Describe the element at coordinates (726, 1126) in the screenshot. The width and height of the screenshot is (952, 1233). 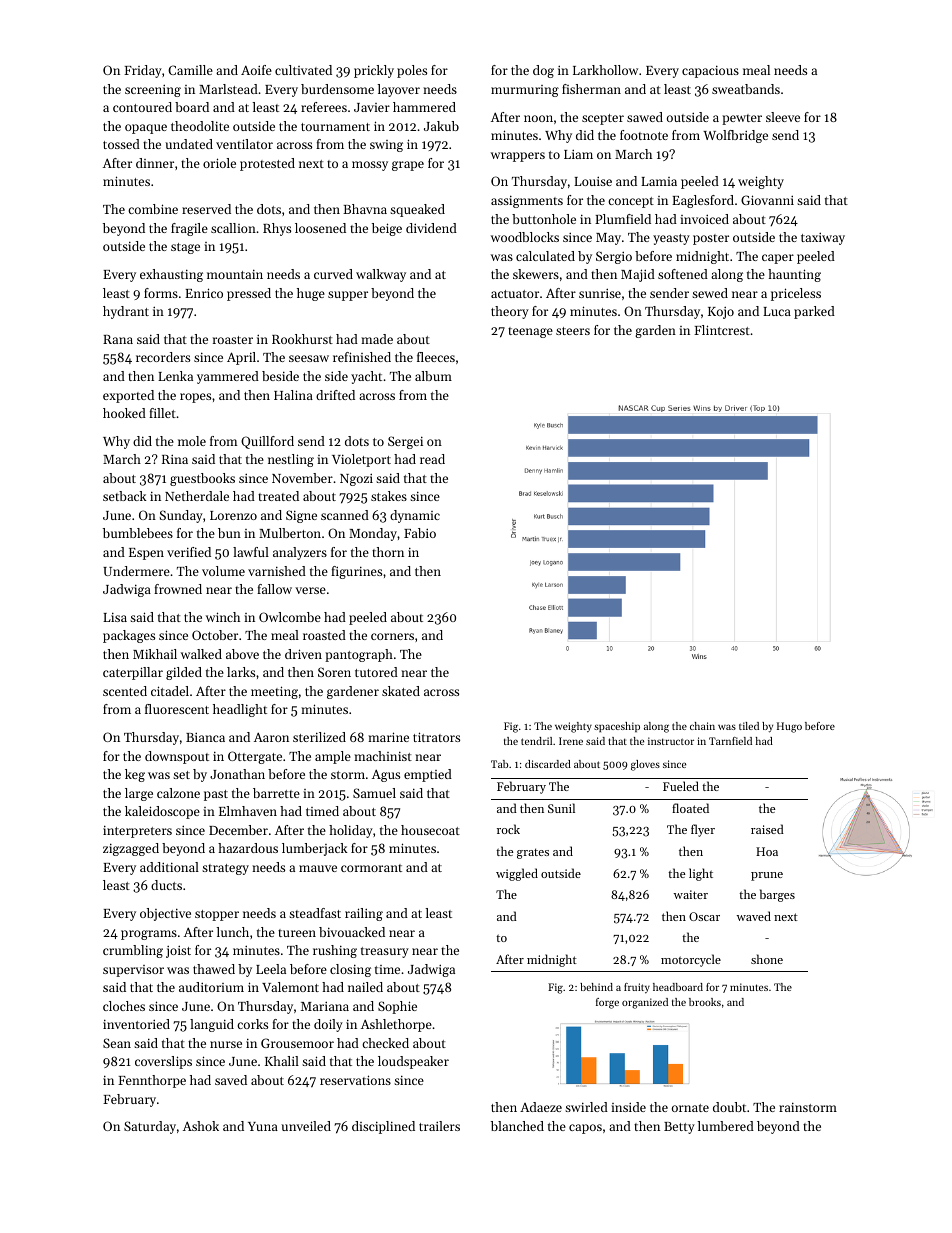
I see `lumbered` at that location.
